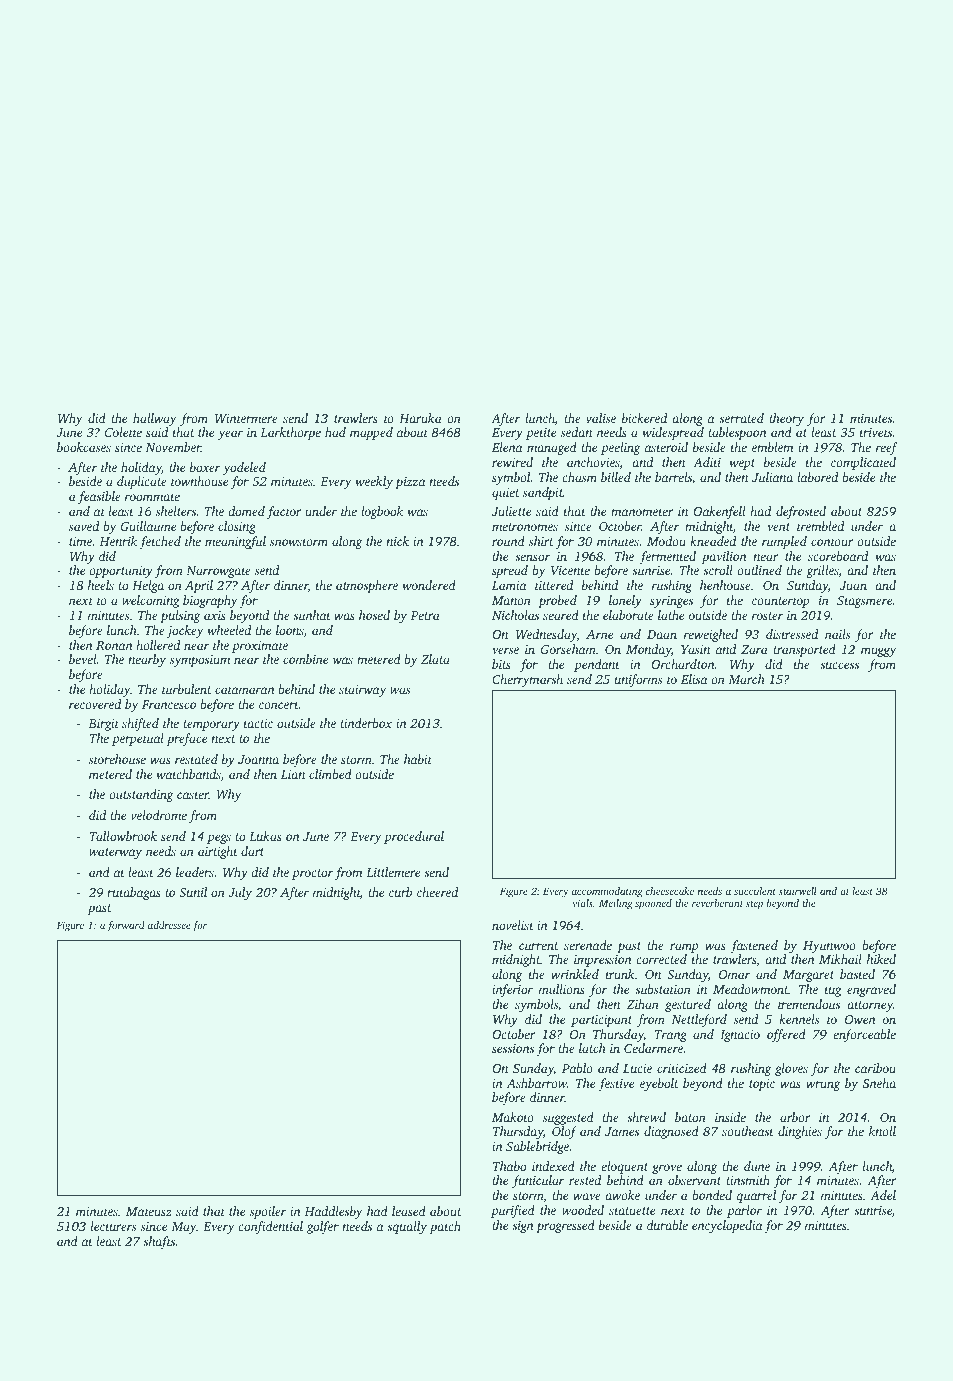 The height and width of the page is (1381, 953). I want to click on trivets, so click(876, 432).
